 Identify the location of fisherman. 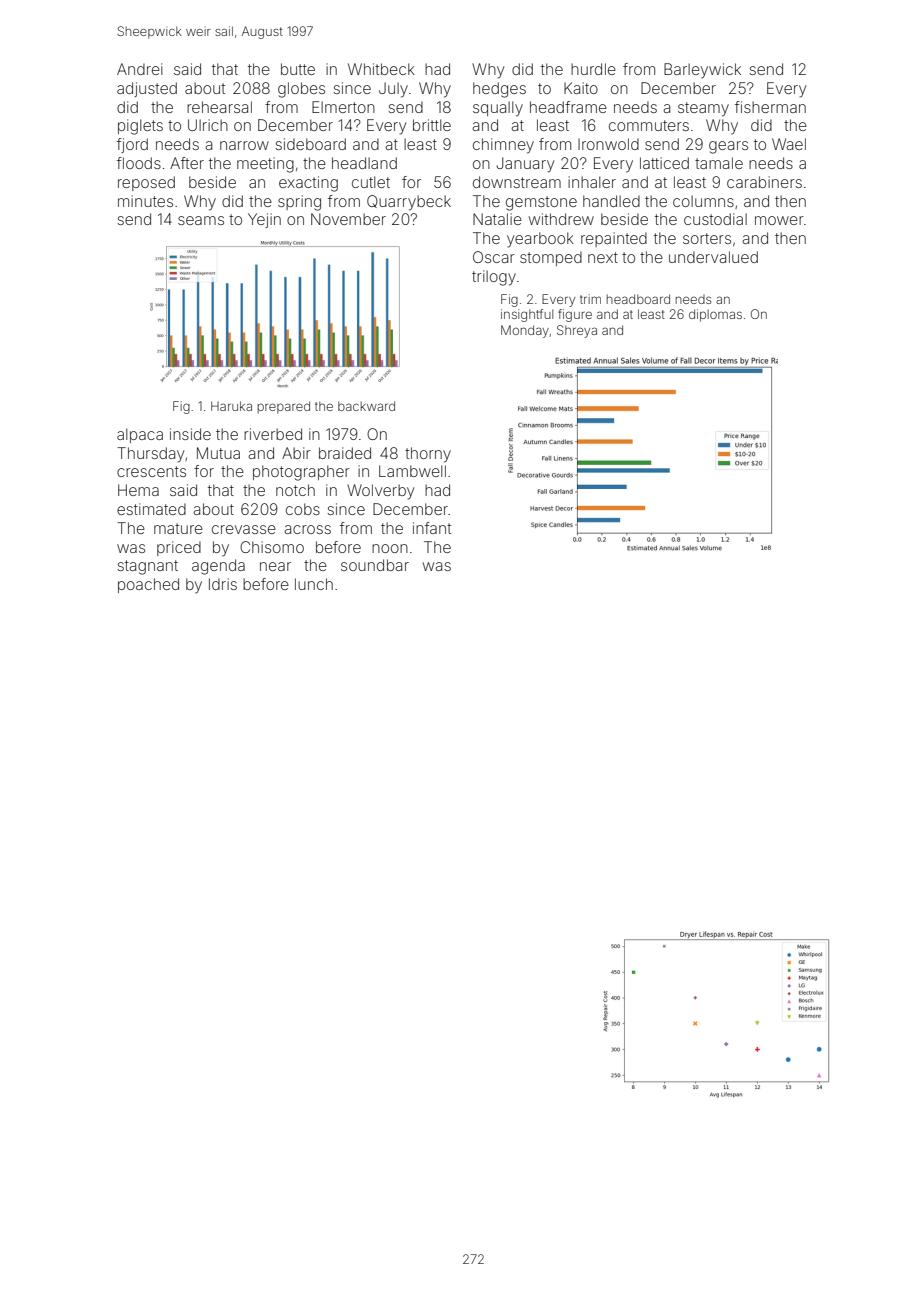
(770, 107).
